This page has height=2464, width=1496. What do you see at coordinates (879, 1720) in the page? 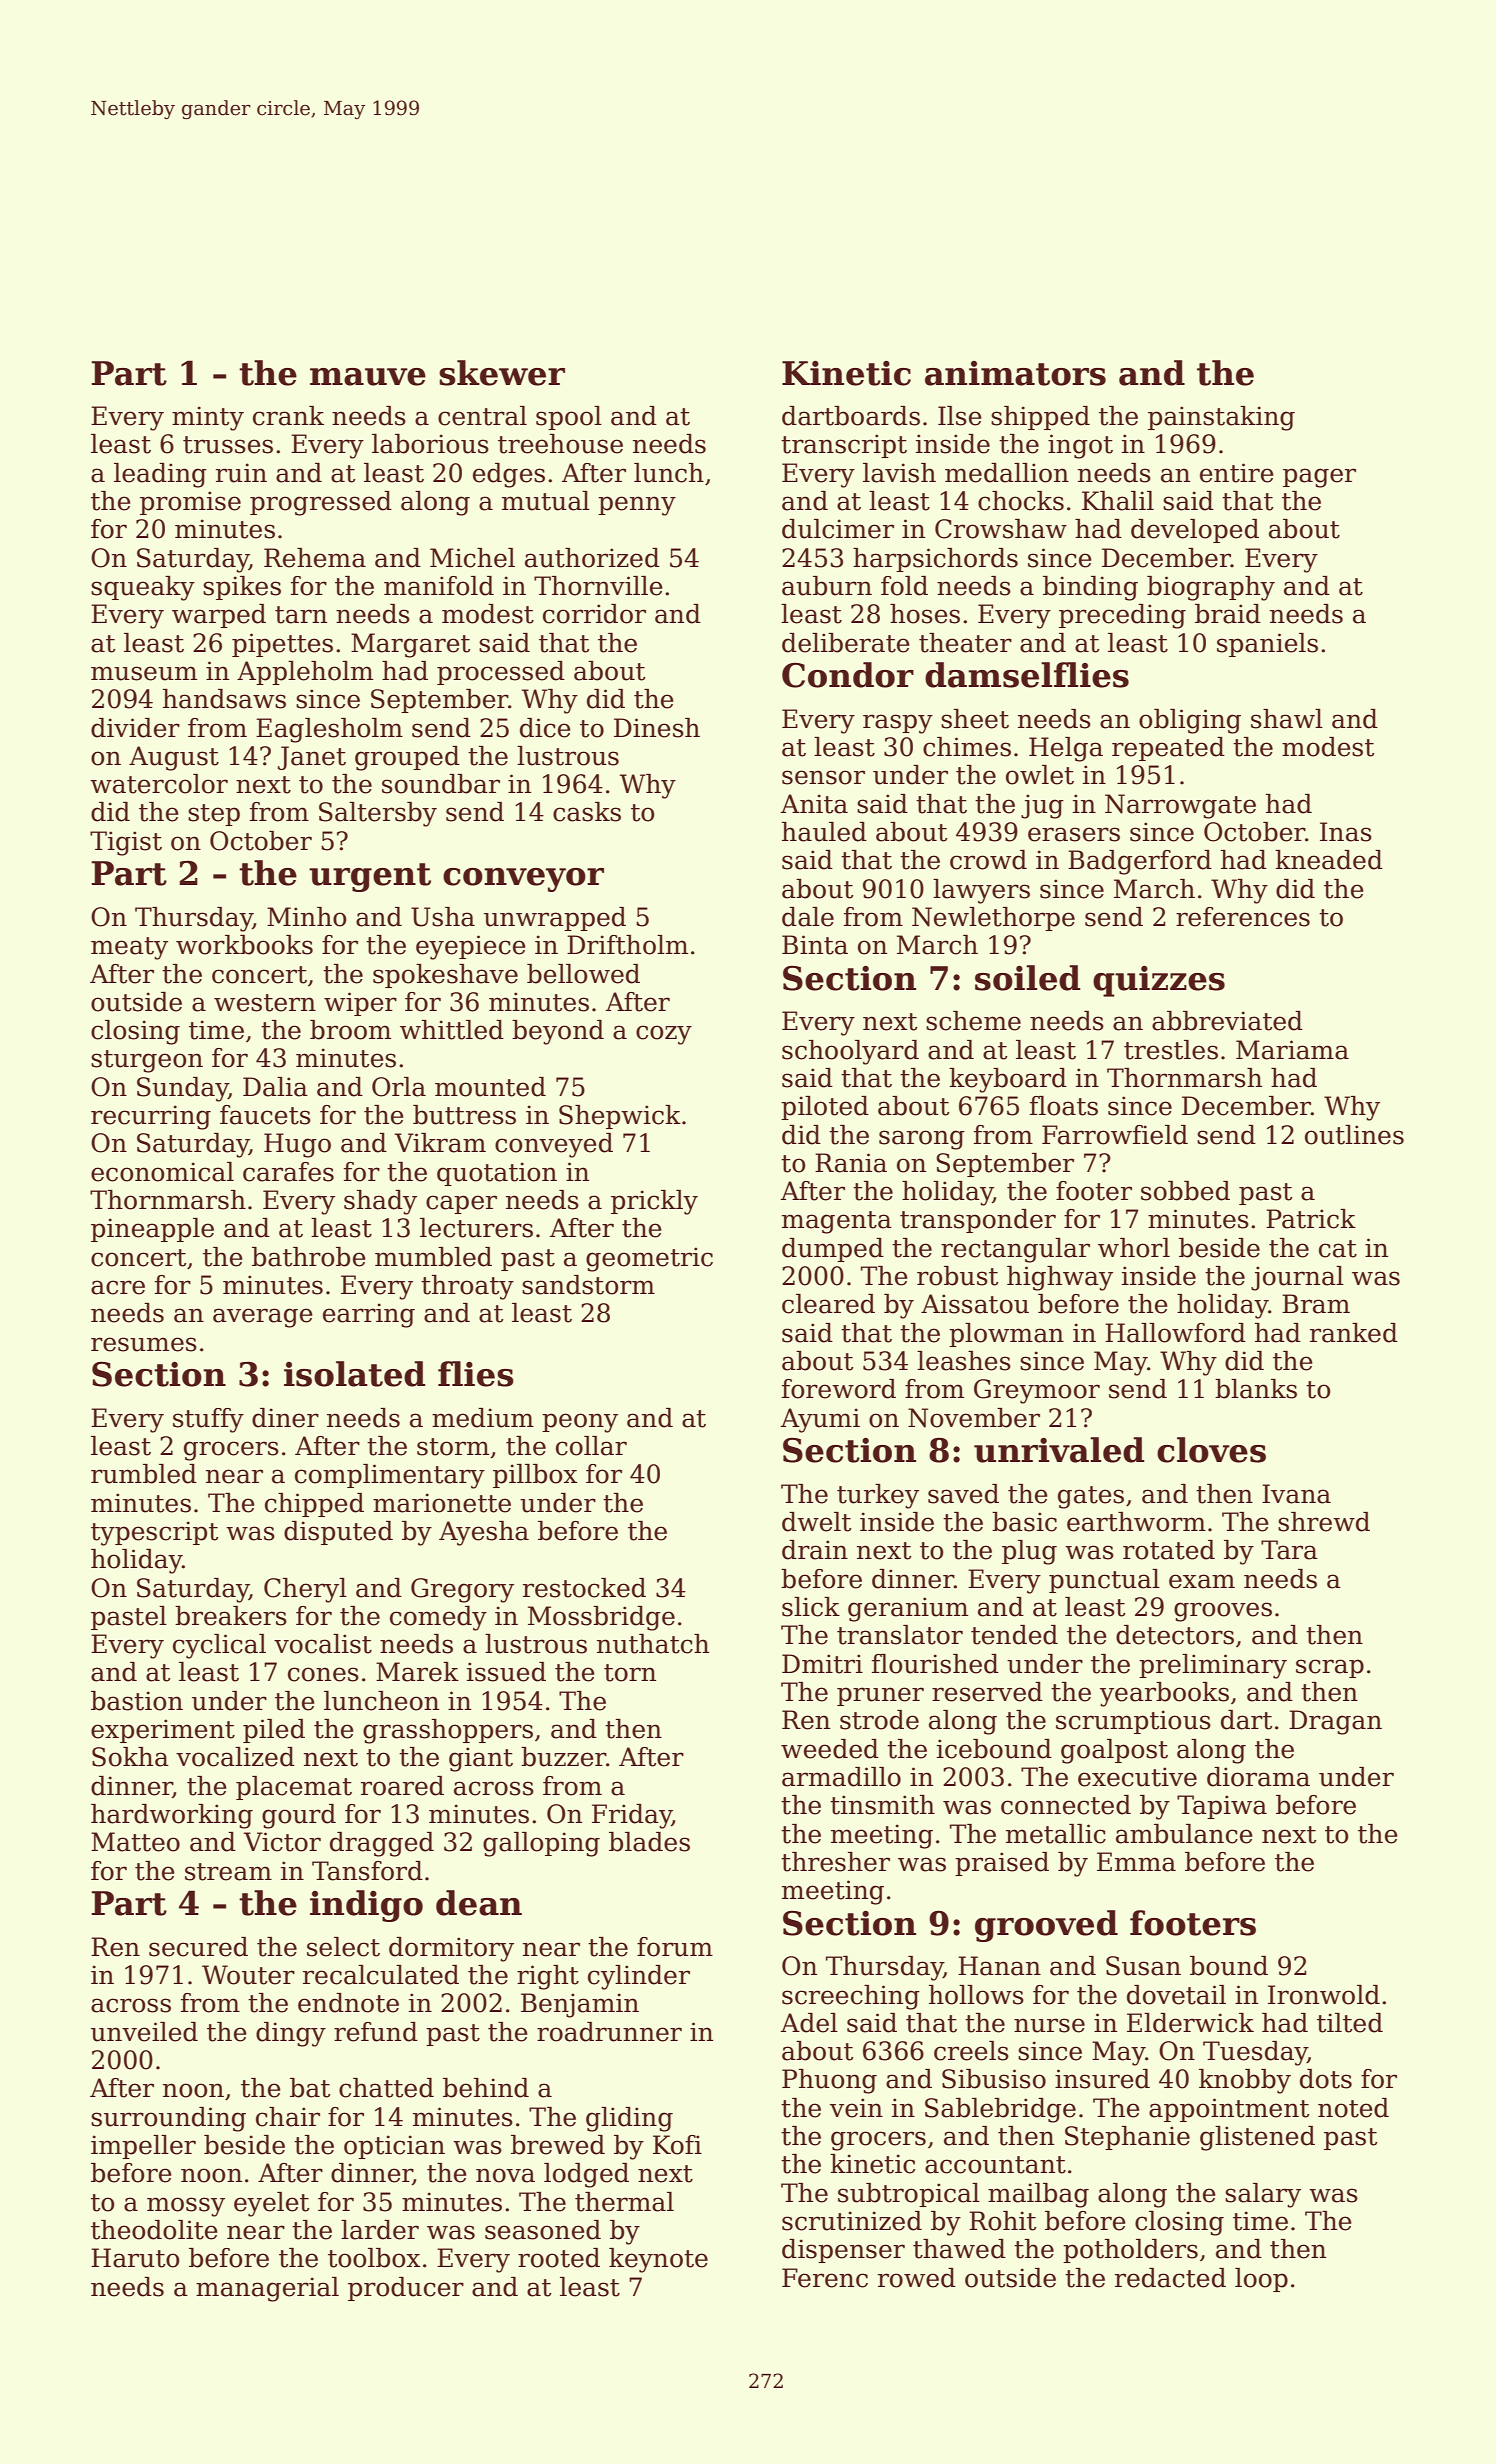
I see `strode` at bounding box center [879, 1720].
